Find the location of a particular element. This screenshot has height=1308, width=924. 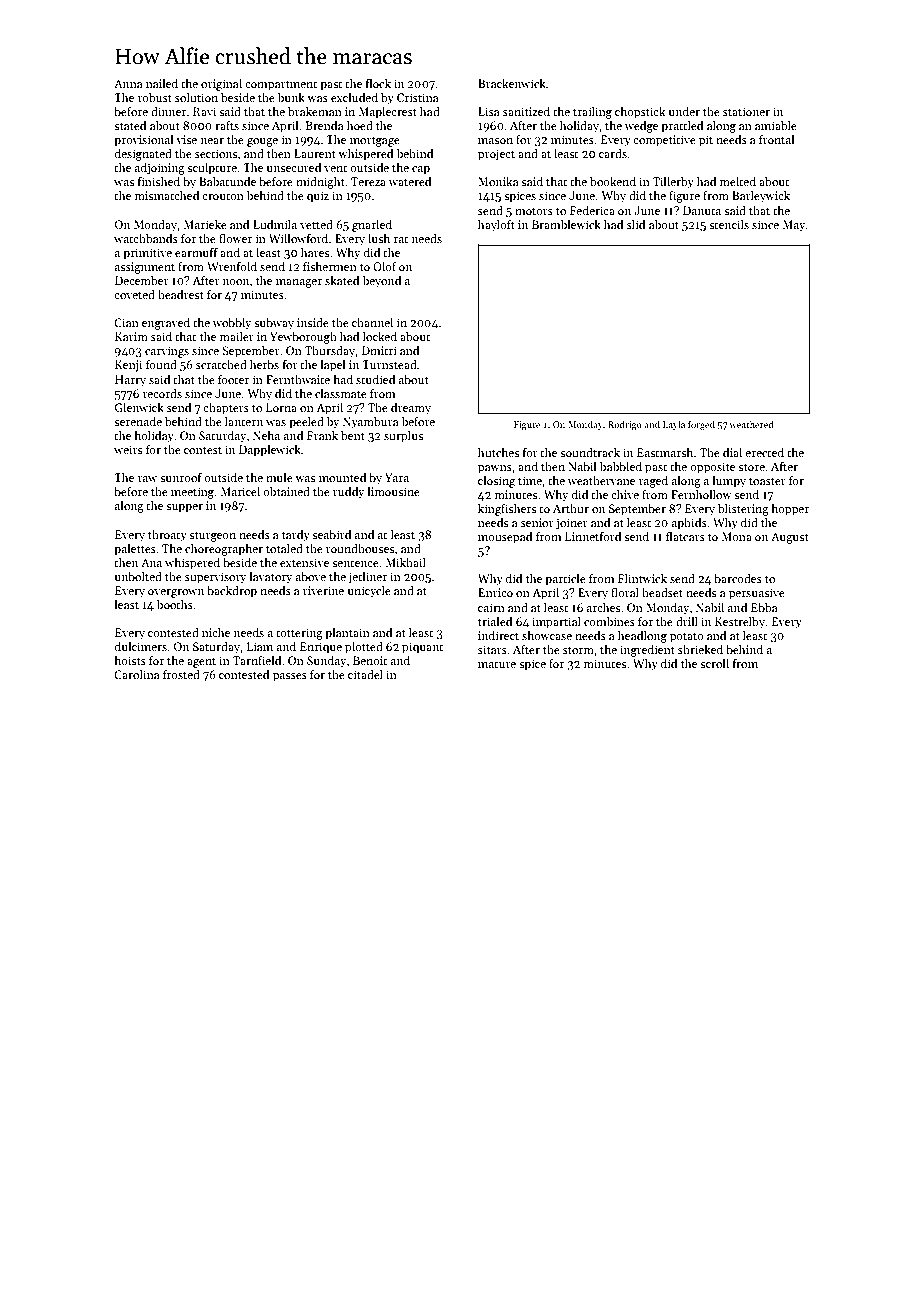

stationer is located at coordinates (746, 111).
